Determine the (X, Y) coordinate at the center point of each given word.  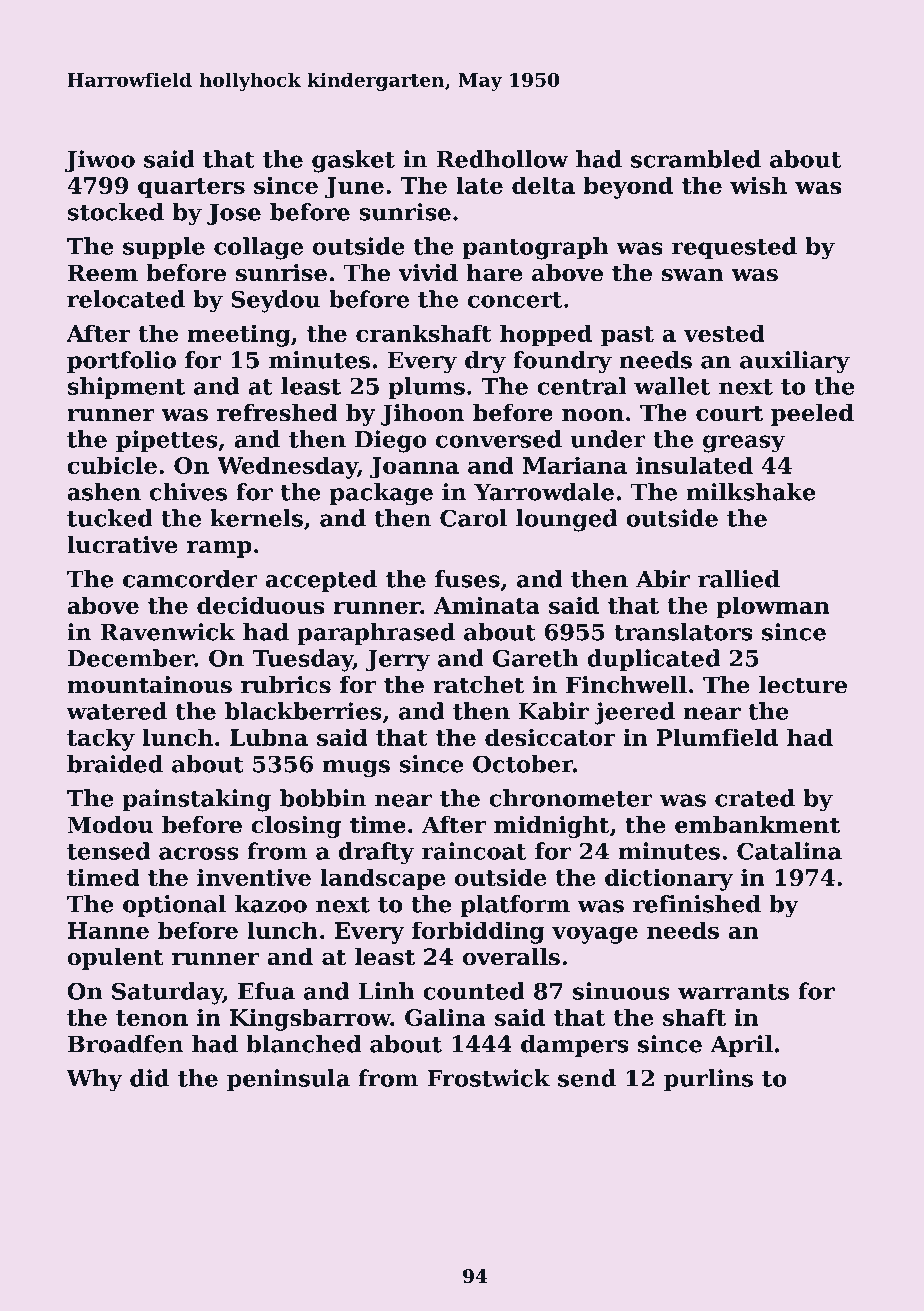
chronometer (571, 798)
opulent (115, 959)
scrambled (696, 159)
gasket (353, 161)
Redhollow (502, 159)
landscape (383, 879)
